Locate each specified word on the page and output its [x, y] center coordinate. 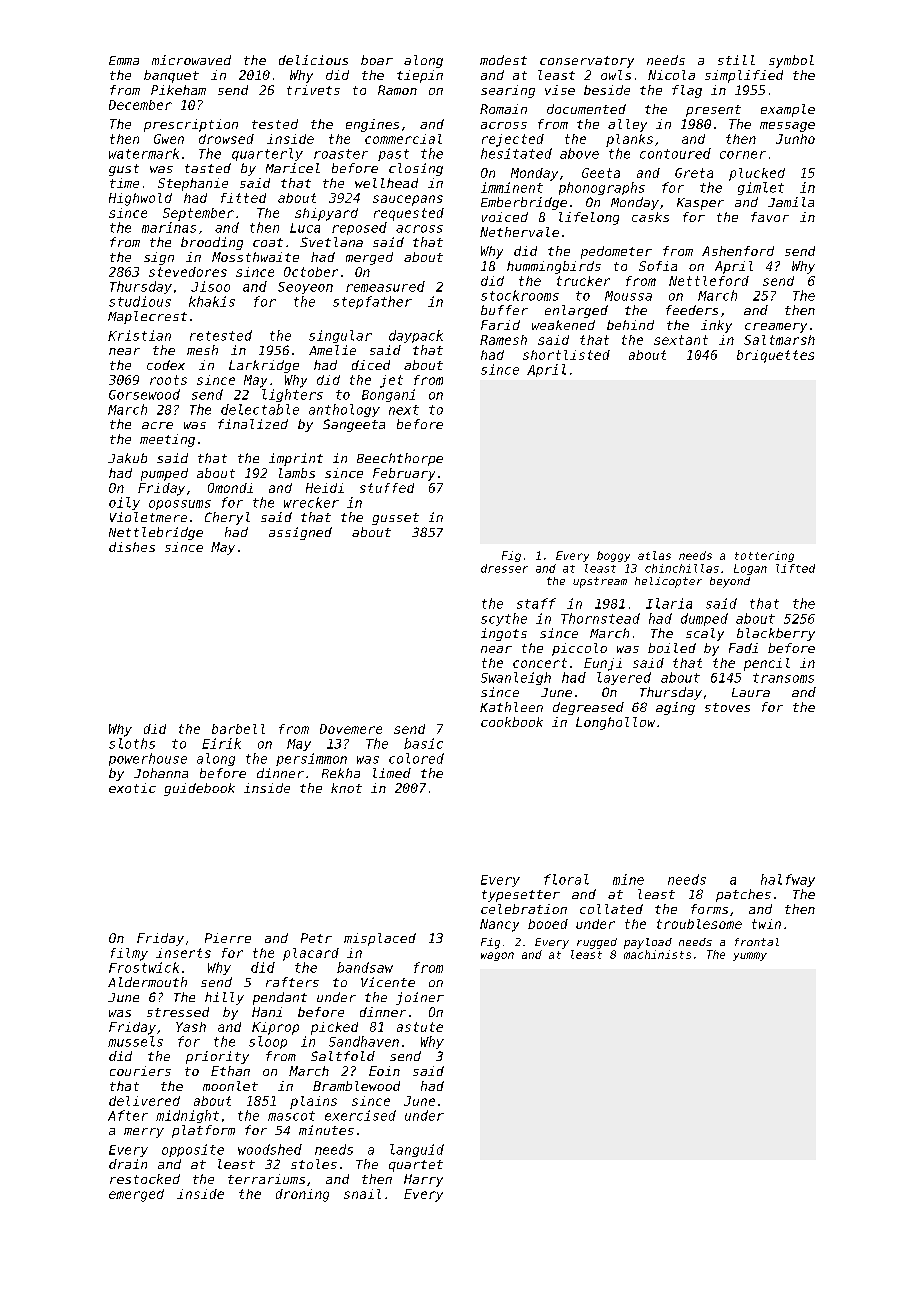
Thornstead [600, 618]
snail [362, 1194]
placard [311, 954]
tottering [764, 556]
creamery [776, 328]
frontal [757, 942]
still [736, 60]
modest [503, 60]
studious [140, 301]
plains [313, 1102]
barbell [238, 729]
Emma [124, 60]
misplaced [380, 939]
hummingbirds [554, 267]
